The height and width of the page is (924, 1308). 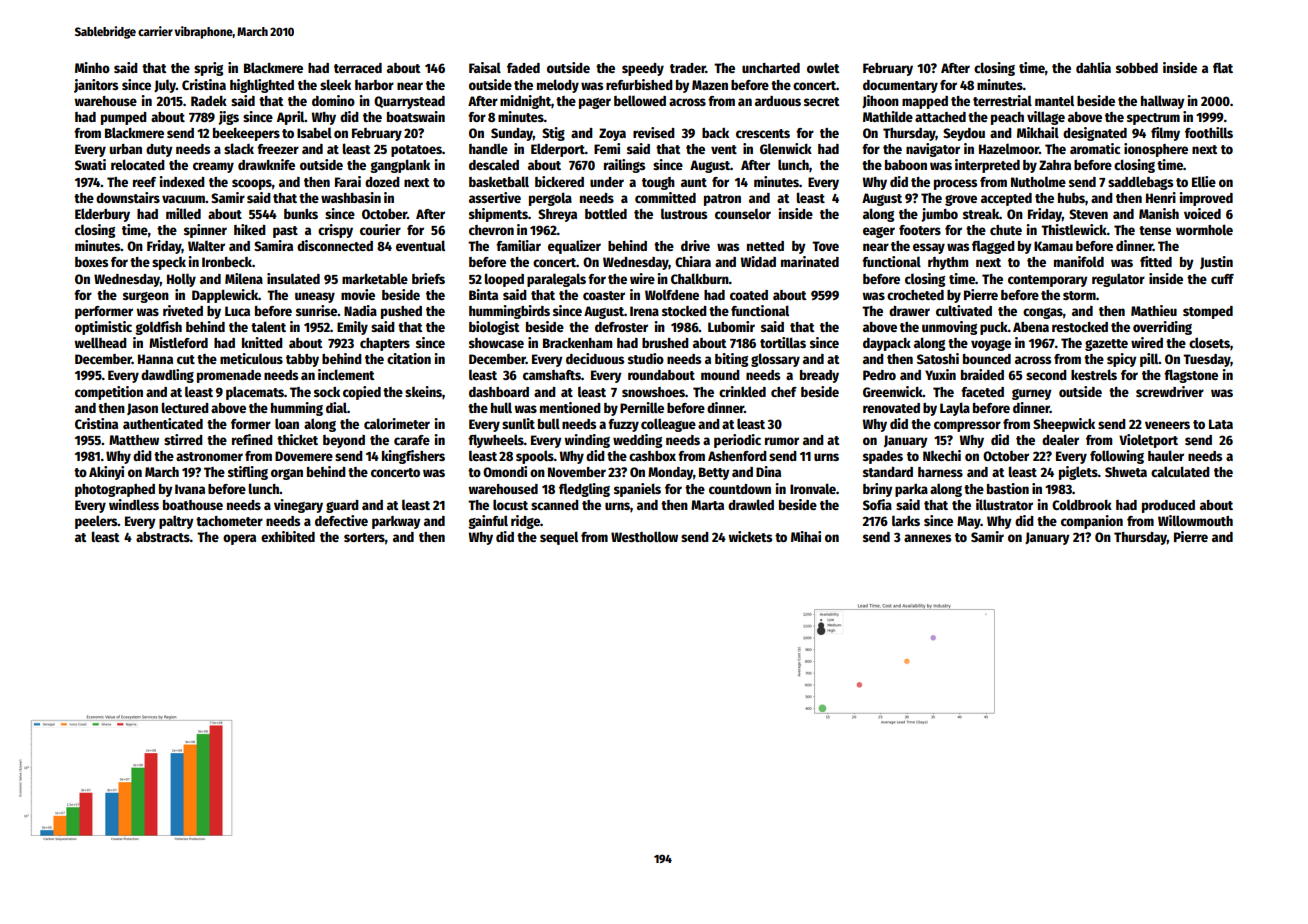 What do you see at coordinates (209, 101) in the page?
I see `Radek` at bounding box center [209, 101].
